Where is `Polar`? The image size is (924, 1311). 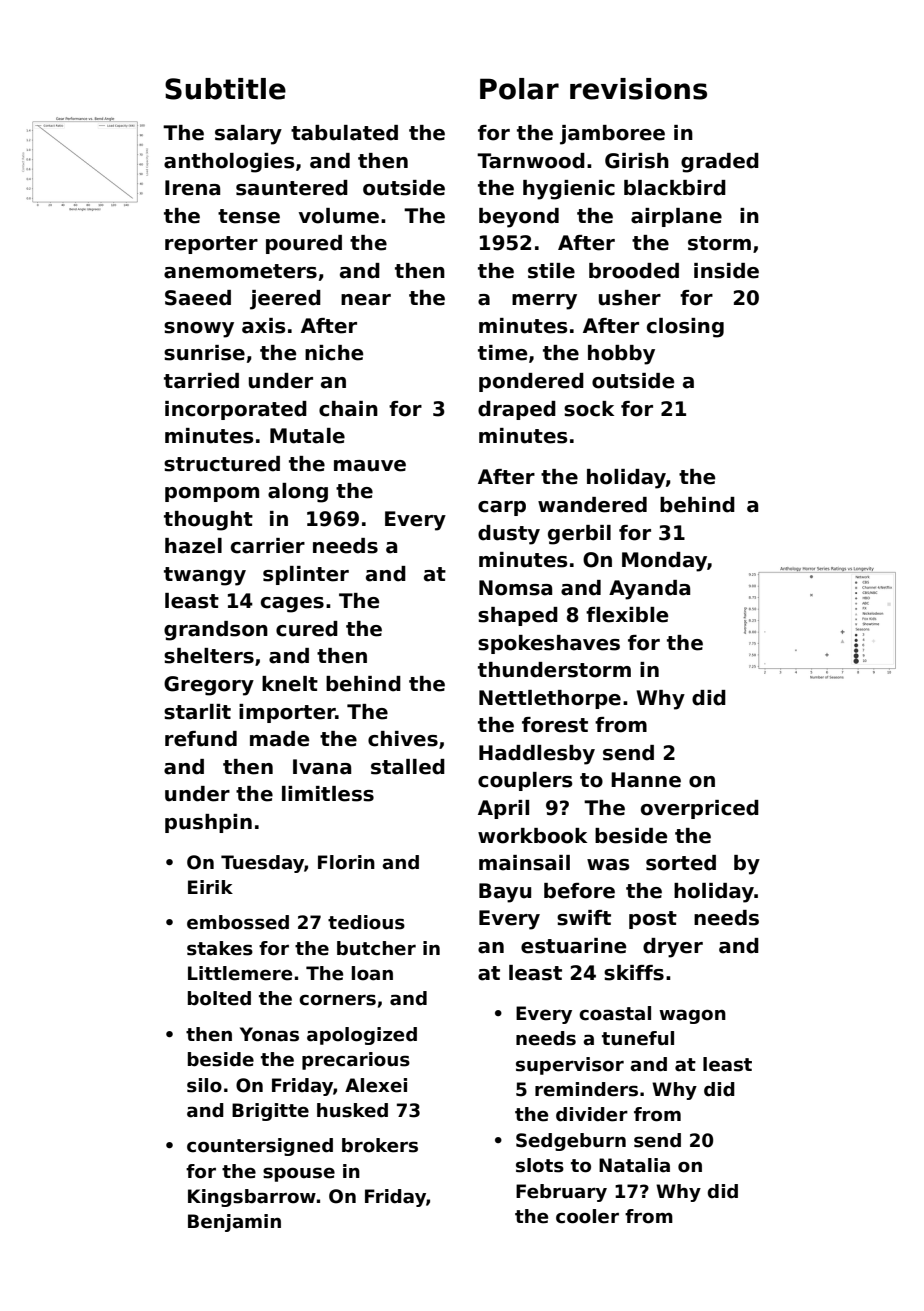 Polar is located at coordinates (519, 89).
